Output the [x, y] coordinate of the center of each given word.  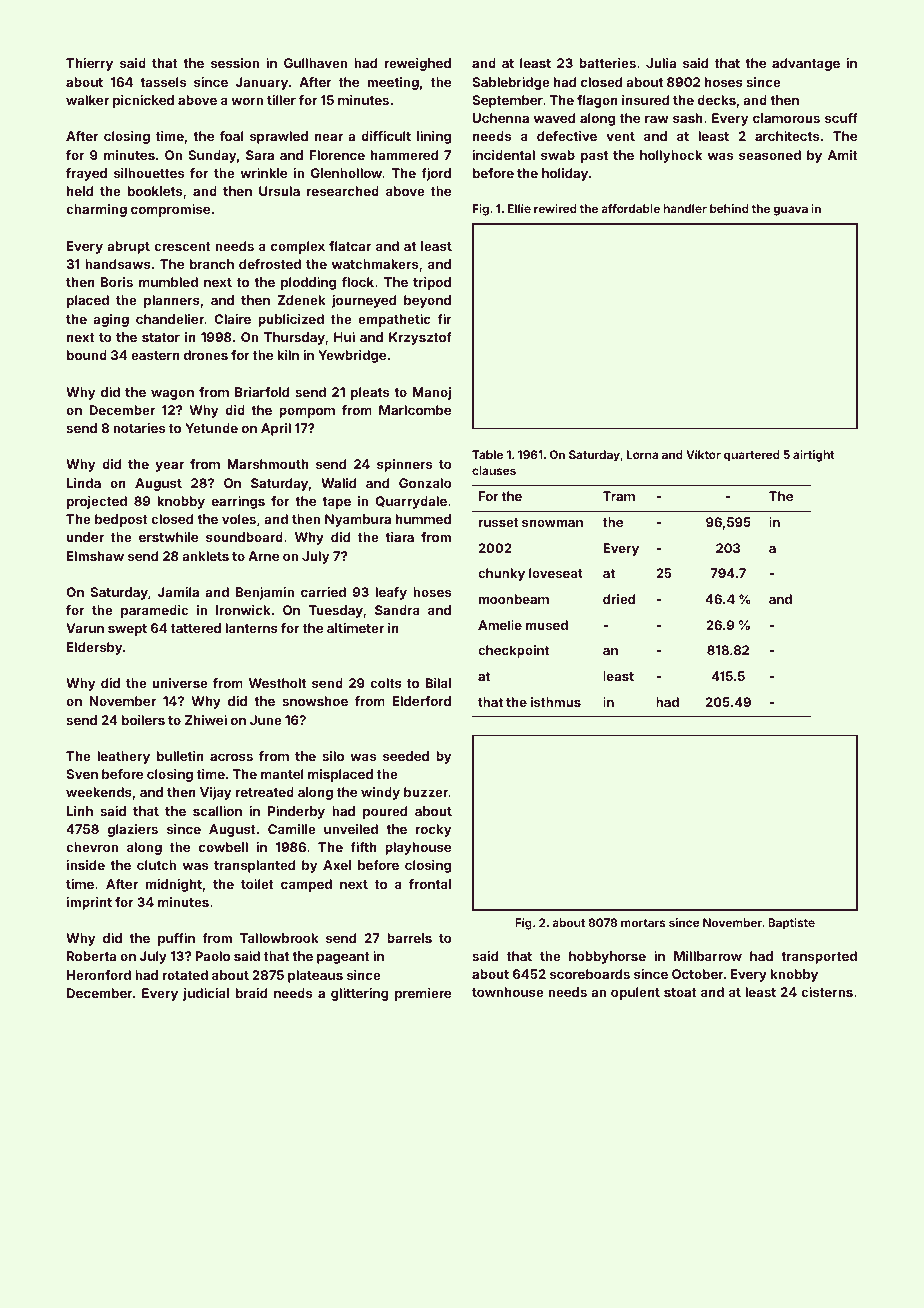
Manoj [432, 393]
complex [298, 247]
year [169, 466]
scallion [217, 811]
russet [498, 522]
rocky [433, 830]
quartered [752, 456]
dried [619, 599]
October [698, 974]
